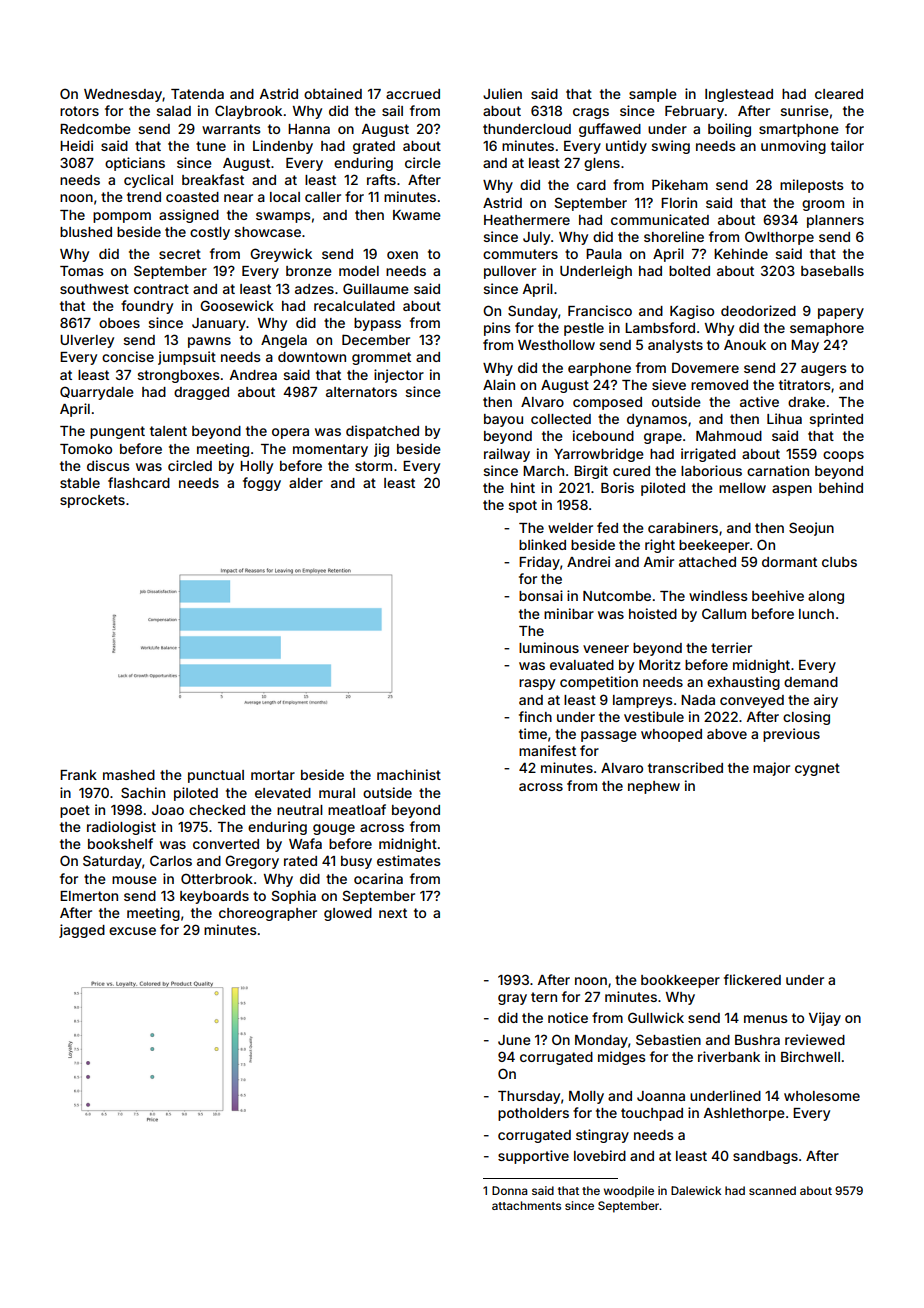  I want to click on foggy, so click(262, 484).
